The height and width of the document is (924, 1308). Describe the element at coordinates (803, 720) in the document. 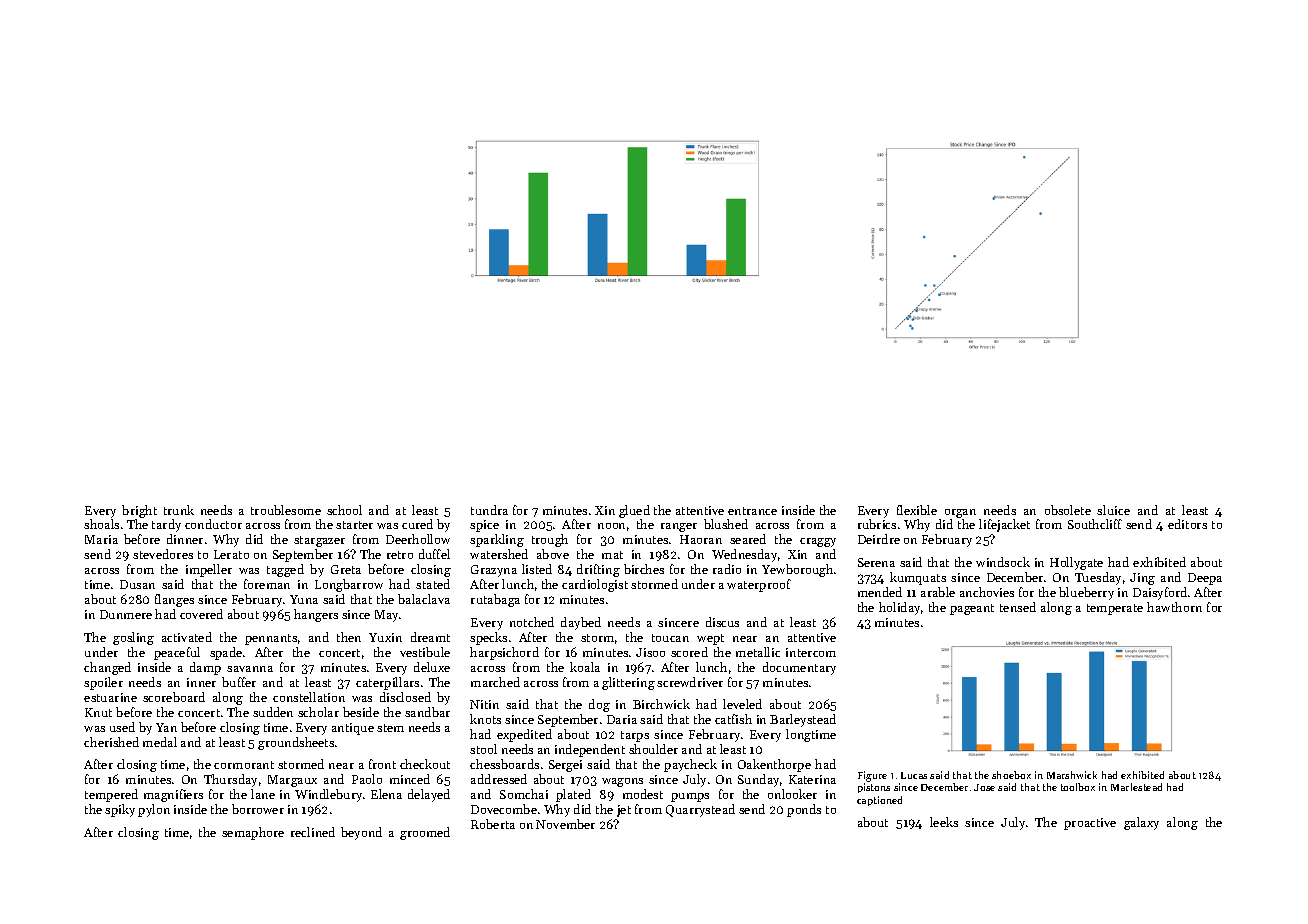

I see `Barleystead` at that location.
